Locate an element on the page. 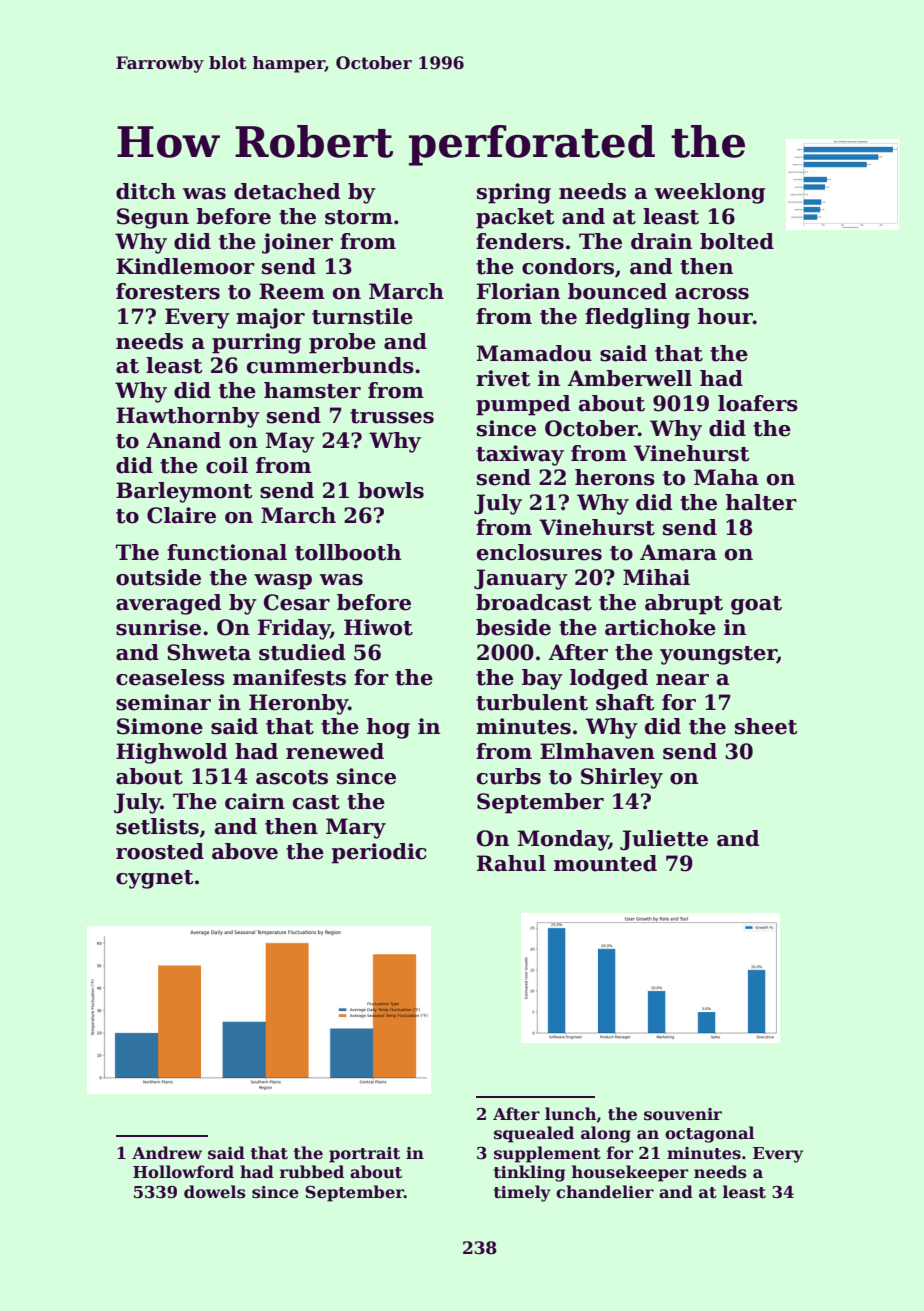 The width and height of the document is (924, 1311). sheet is located at coordinates (766, 726).
